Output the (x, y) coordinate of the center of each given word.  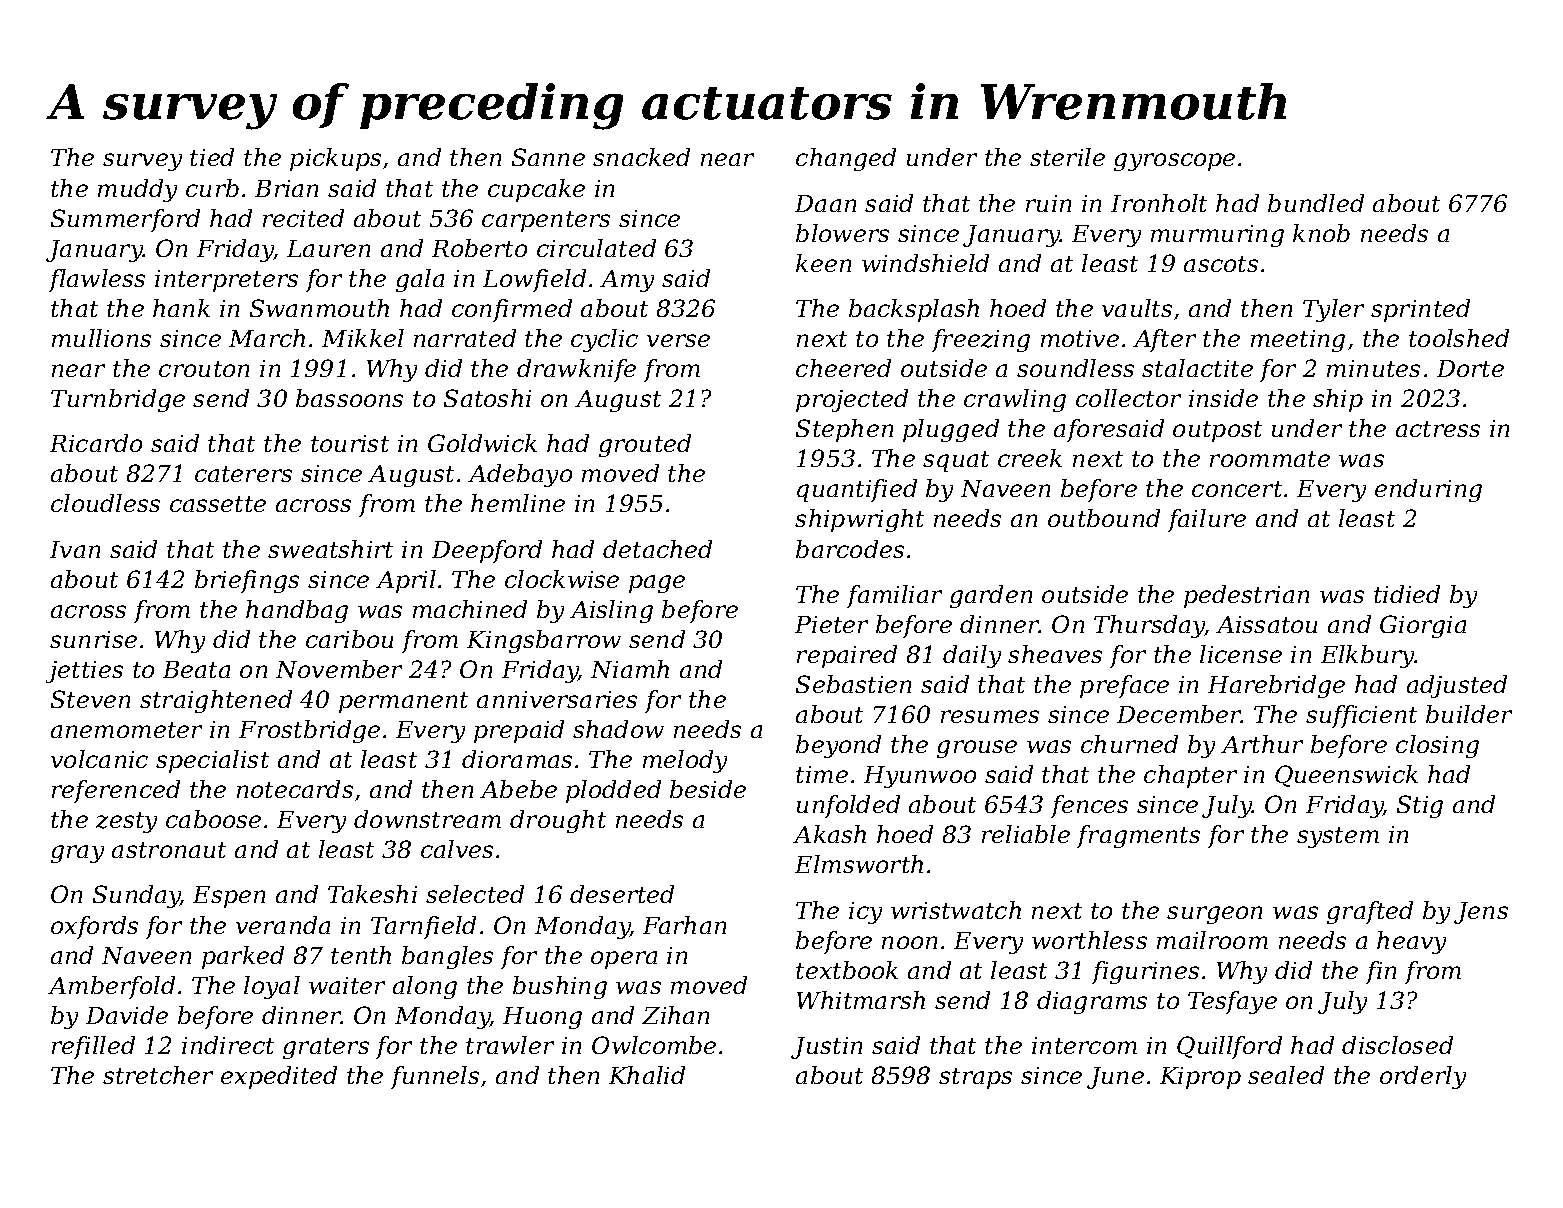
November (339, 669)
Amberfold (111, 987)
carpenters (546, 221)
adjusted (1457, 686)
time (822, 774)
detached (657, 549)
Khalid (647, 1075)
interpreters (226, 281)
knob (1321, 233)
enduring (1428, 490)
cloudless (105, 503)
